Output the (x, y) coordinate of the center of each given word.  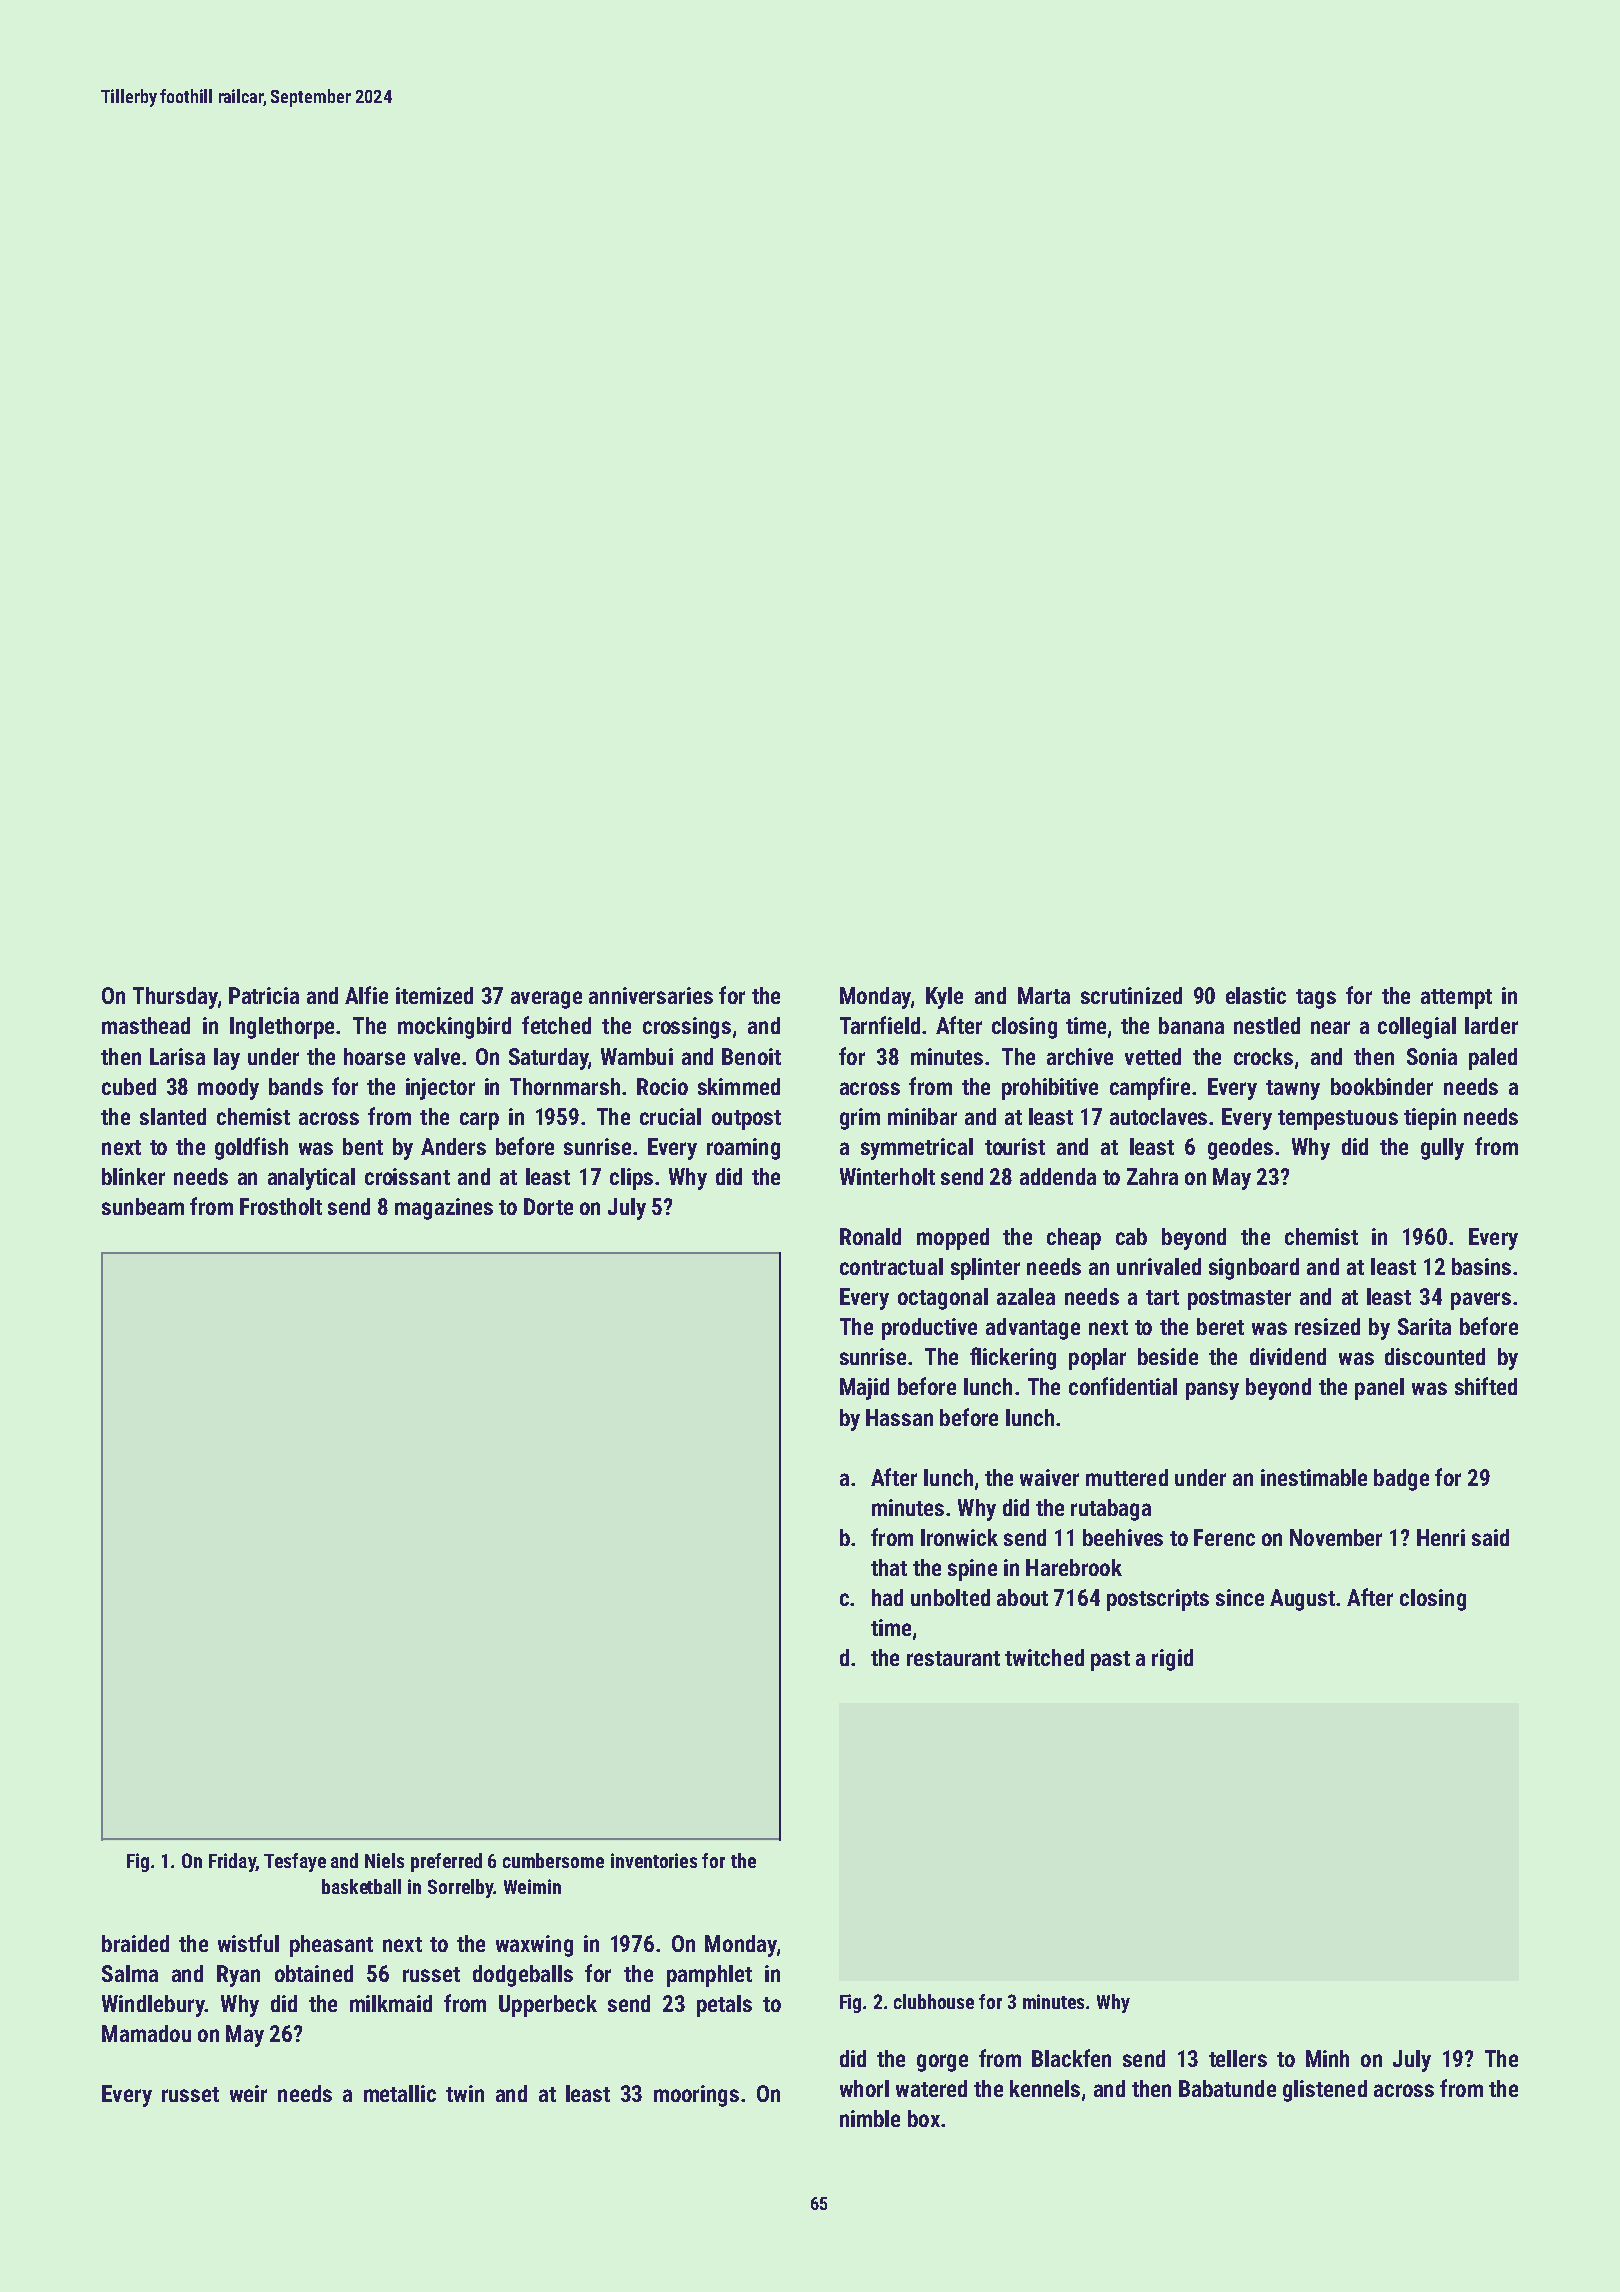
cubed (129, 1086)
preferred (446, 1862)
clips (631, 1179)
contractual (891, 1266)
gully (1442, 1149)
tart (1162, 1297)
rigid (1172, 1660)
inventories (654, 1860)
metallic (400, 2093)
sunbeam (143, 1206)
